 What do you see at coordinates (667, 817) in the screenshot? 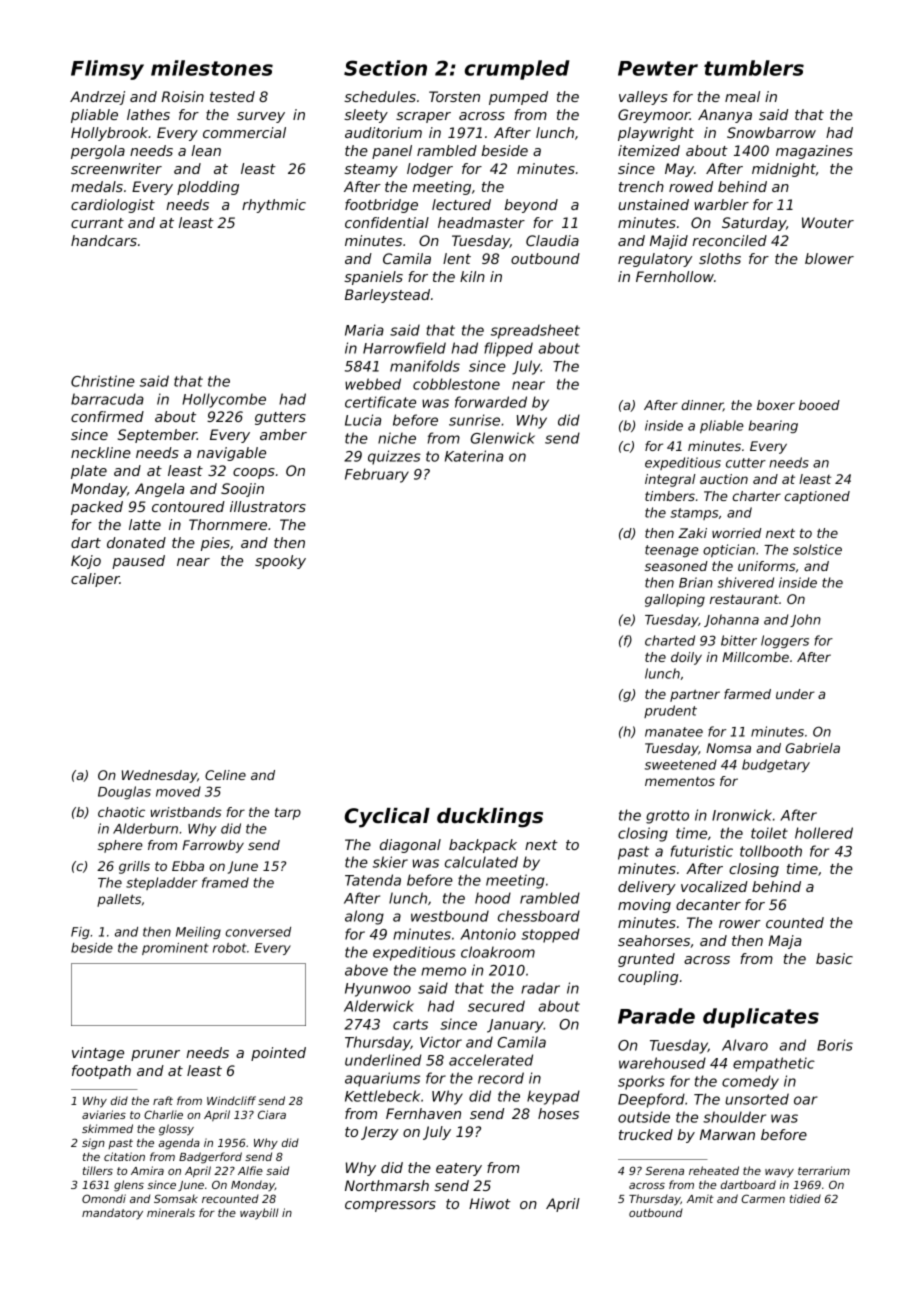
I see `grotto` at bounding box center [667, 817].
